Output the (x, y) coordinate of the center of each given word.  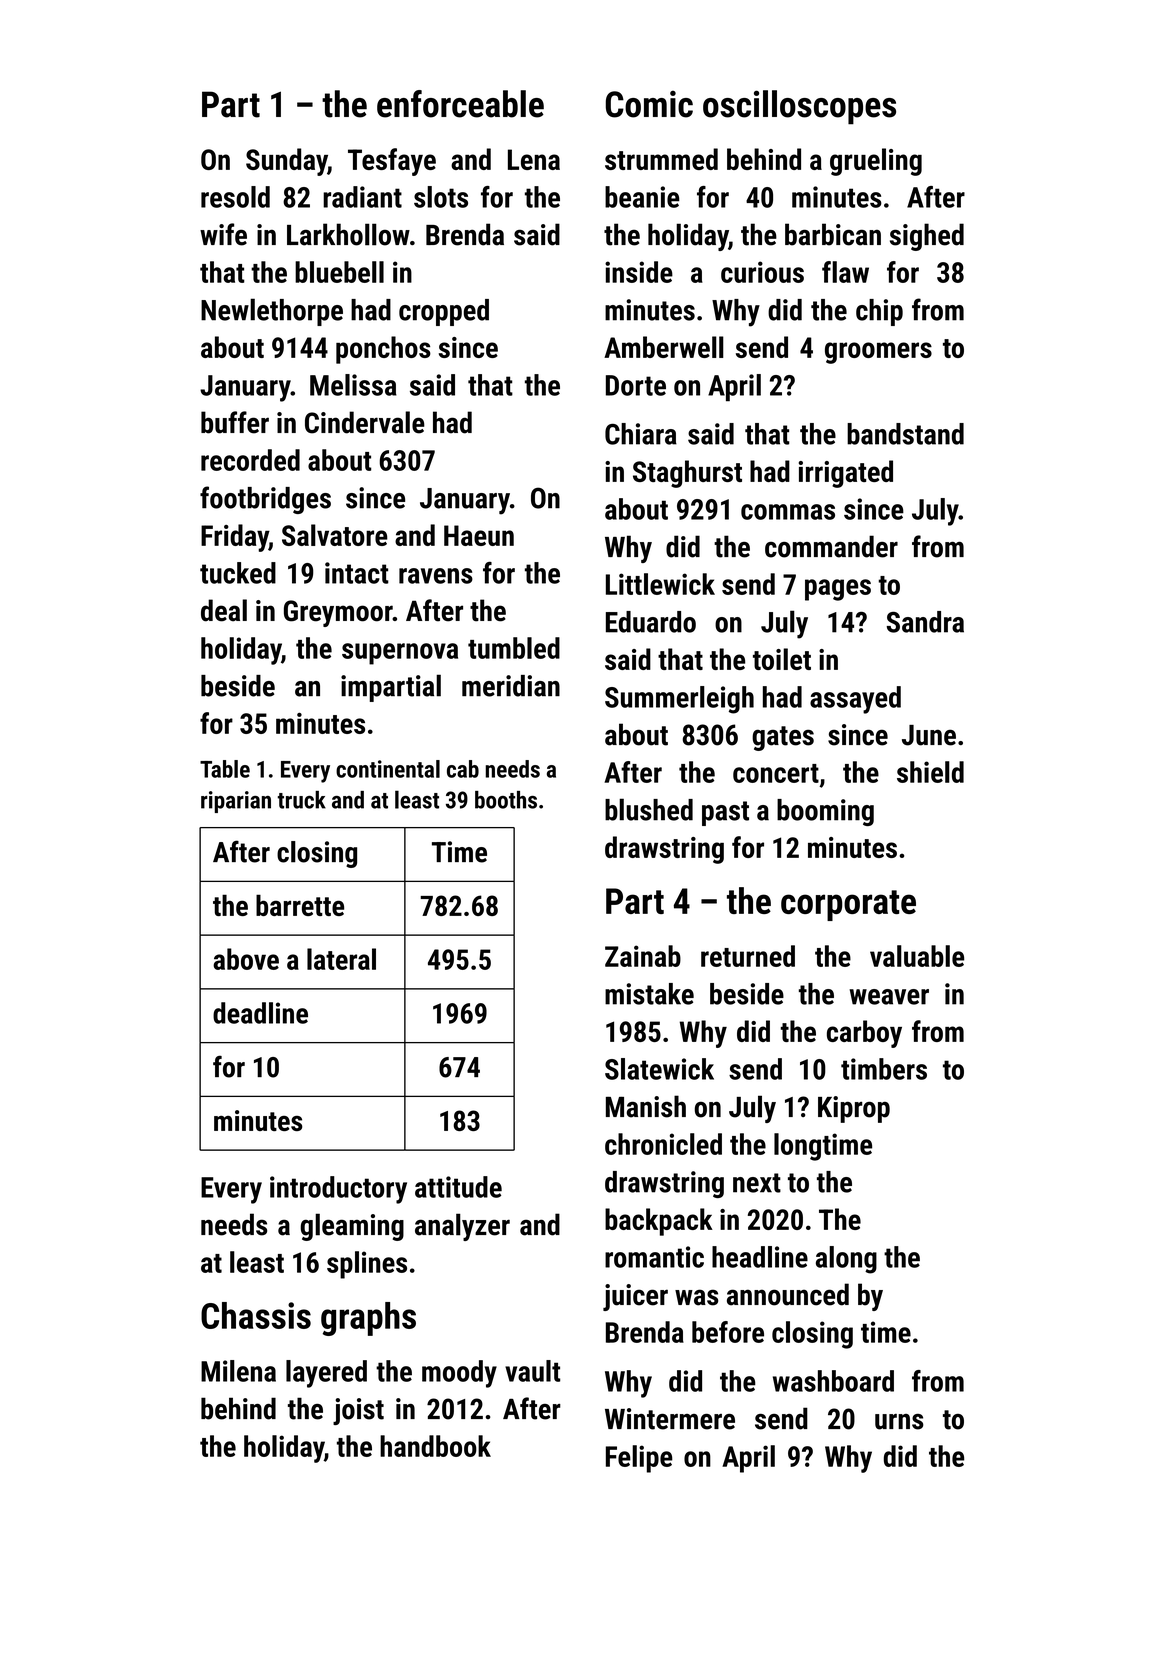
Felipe (639, 1459)
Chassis (256, 1315)
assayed (855, 700)
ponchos (383, 350)
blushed (649, 809)
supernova (400, 654)
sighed (927, 237)
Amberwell (664, 347)
